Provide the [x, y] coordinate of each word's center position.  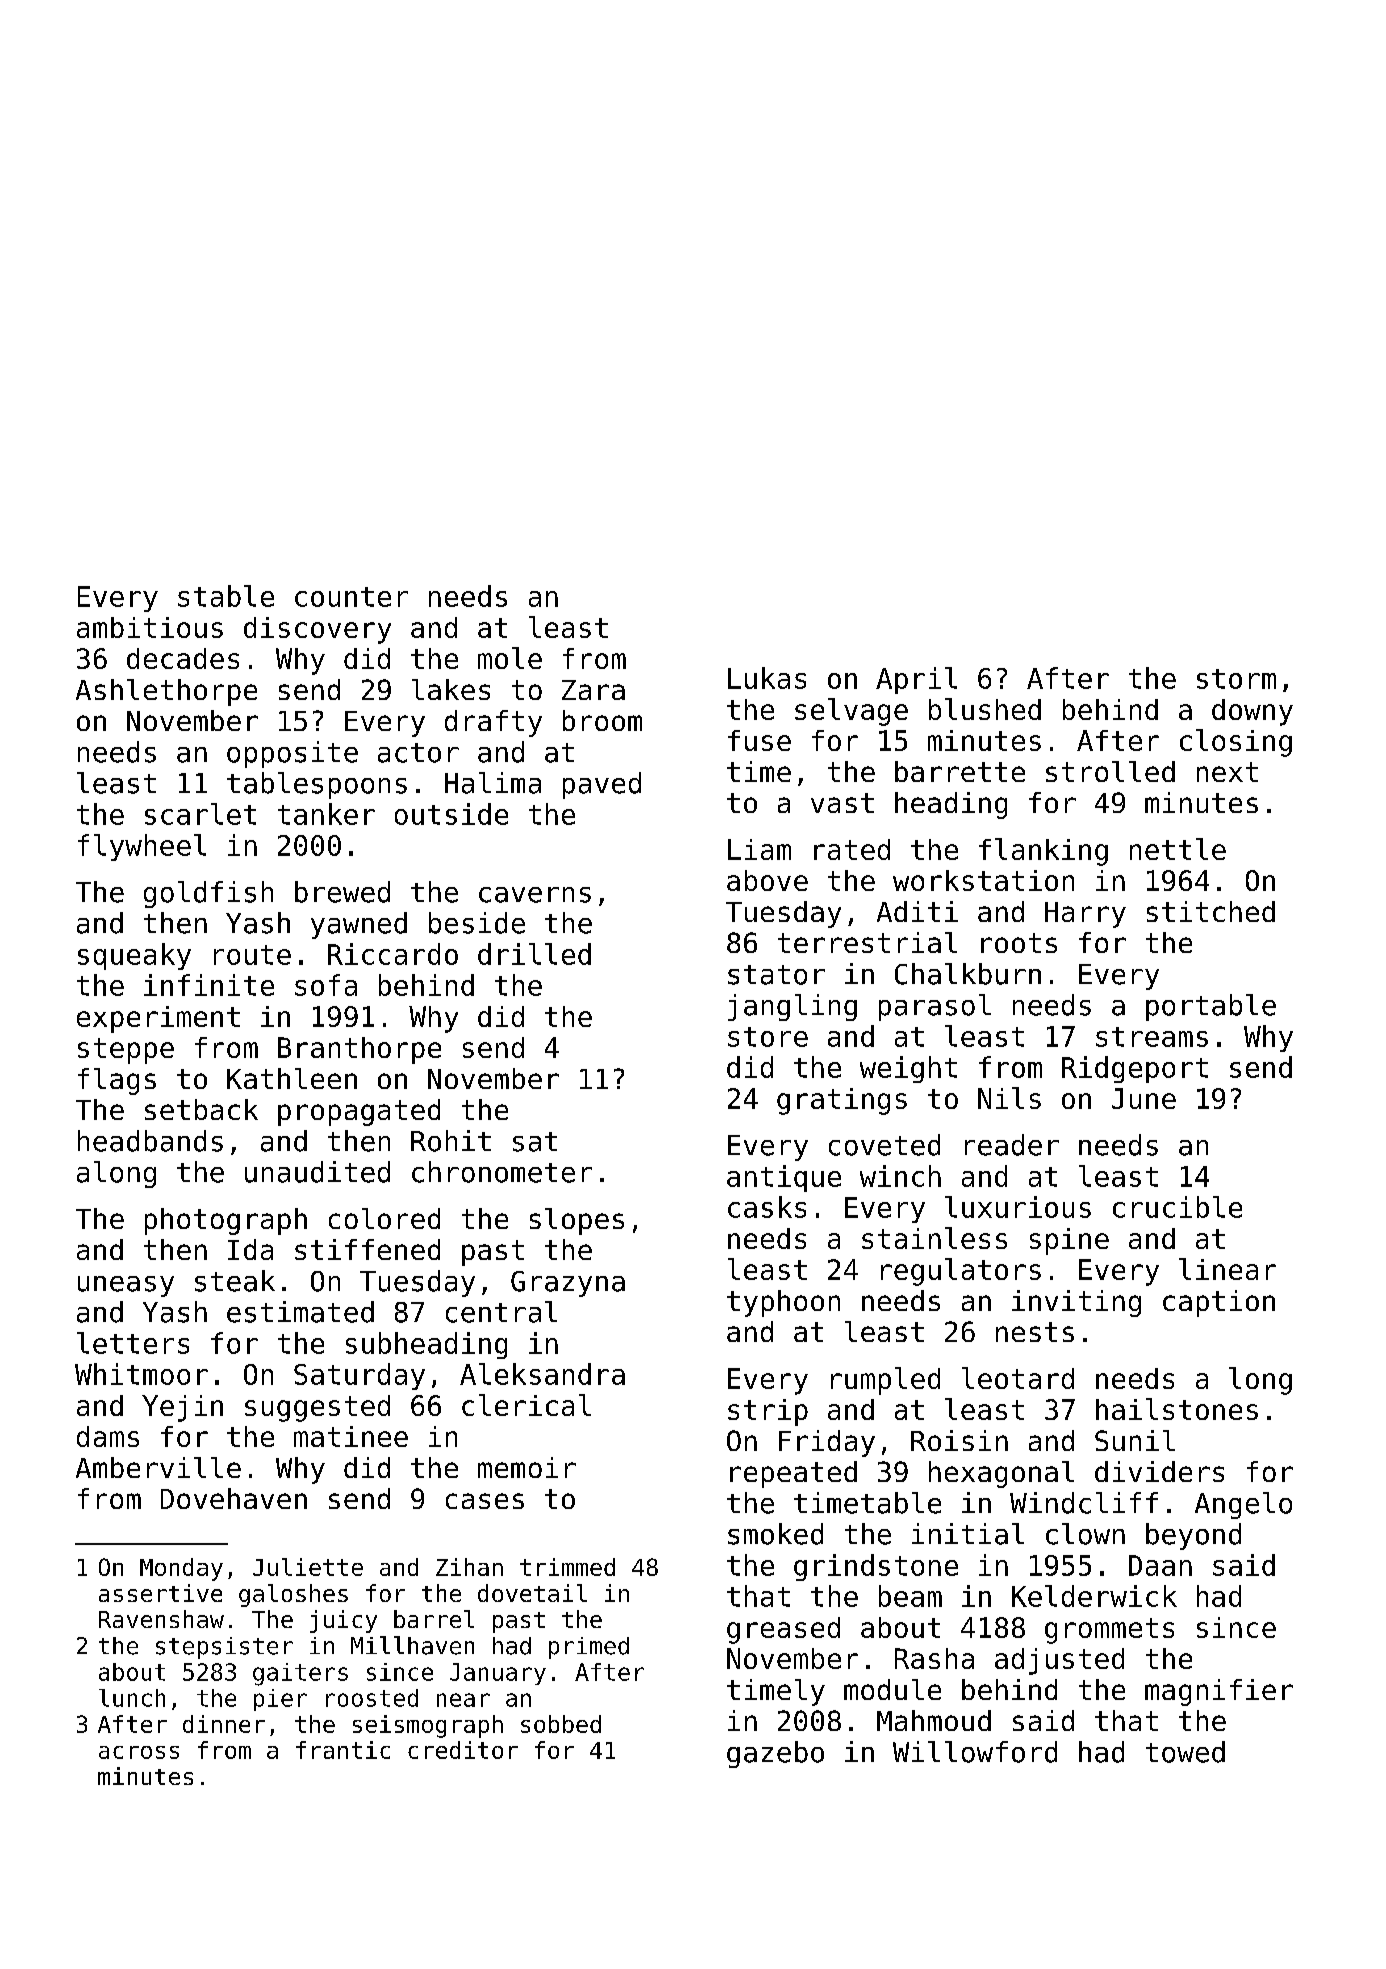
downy [1252, 712]
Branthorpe [359, 1050]
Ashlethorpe [166, 692]
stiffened [367, 1249]
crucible [1177, 1207]
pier [280, 1700]
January [498, 1674]
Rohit [451, 1141]
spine [1069, 1241]
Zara [593, 690]
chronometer [502, 1172]
